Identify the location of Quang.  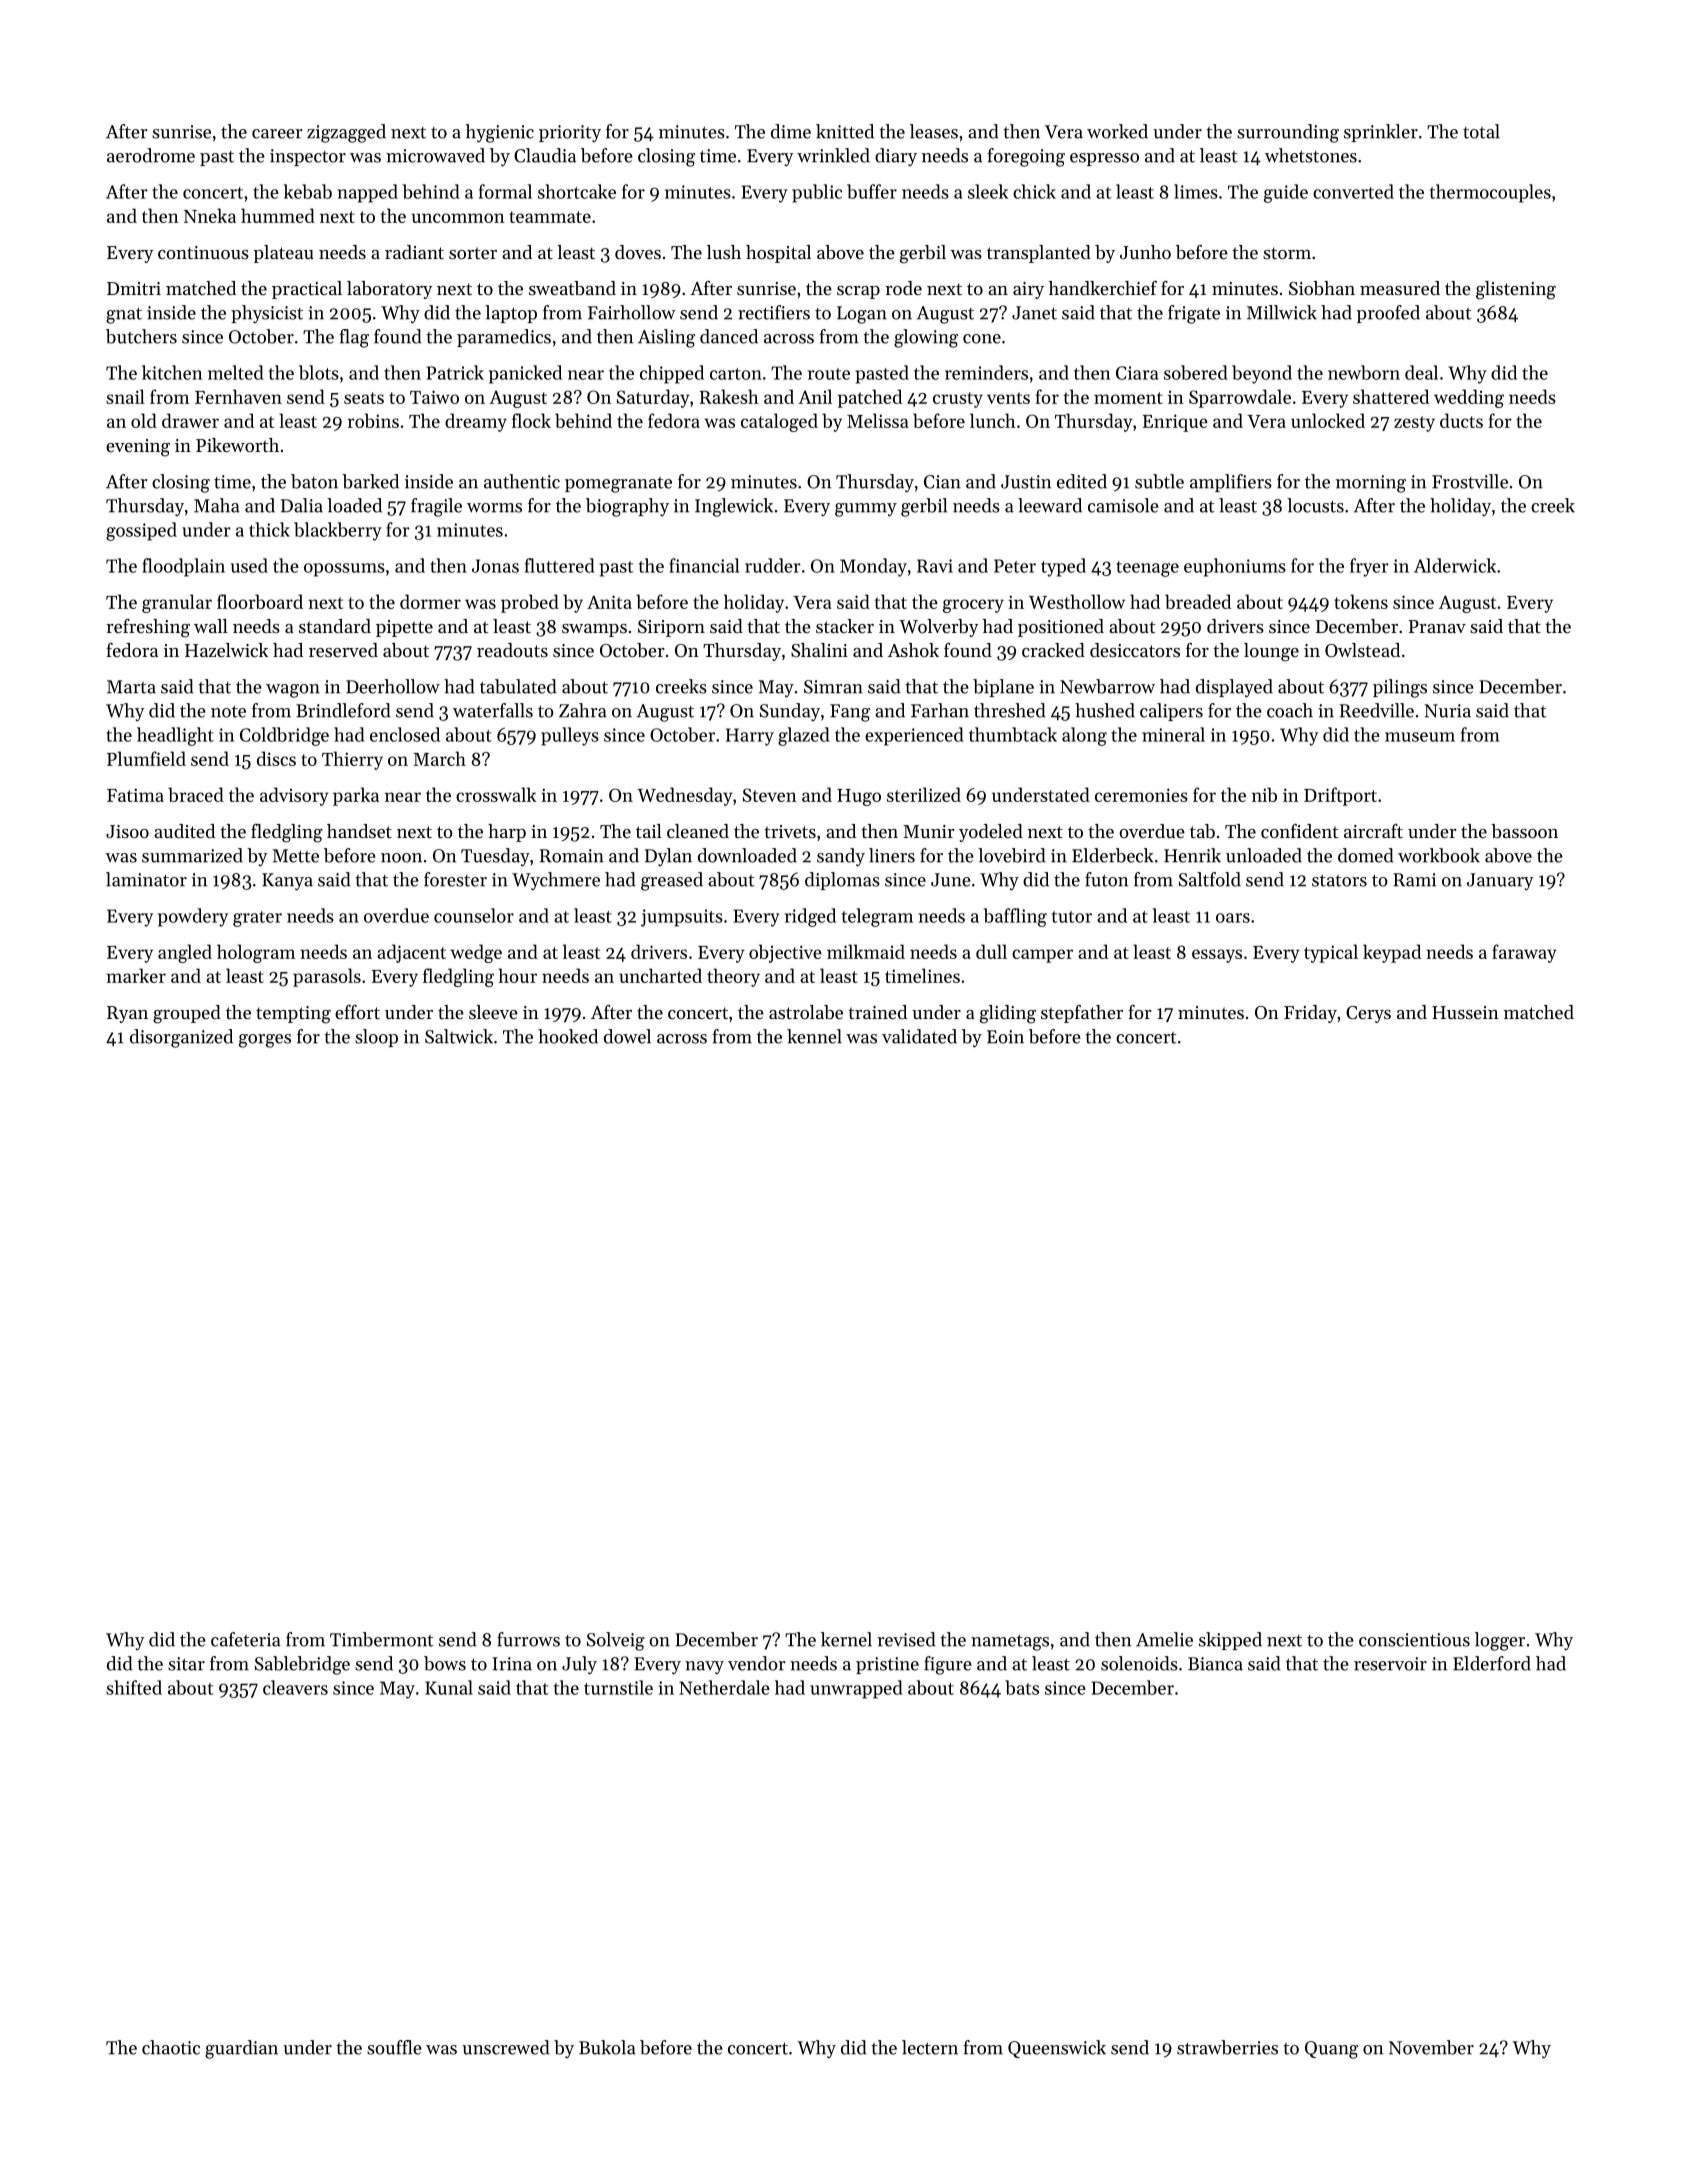
(1331, 2050).
